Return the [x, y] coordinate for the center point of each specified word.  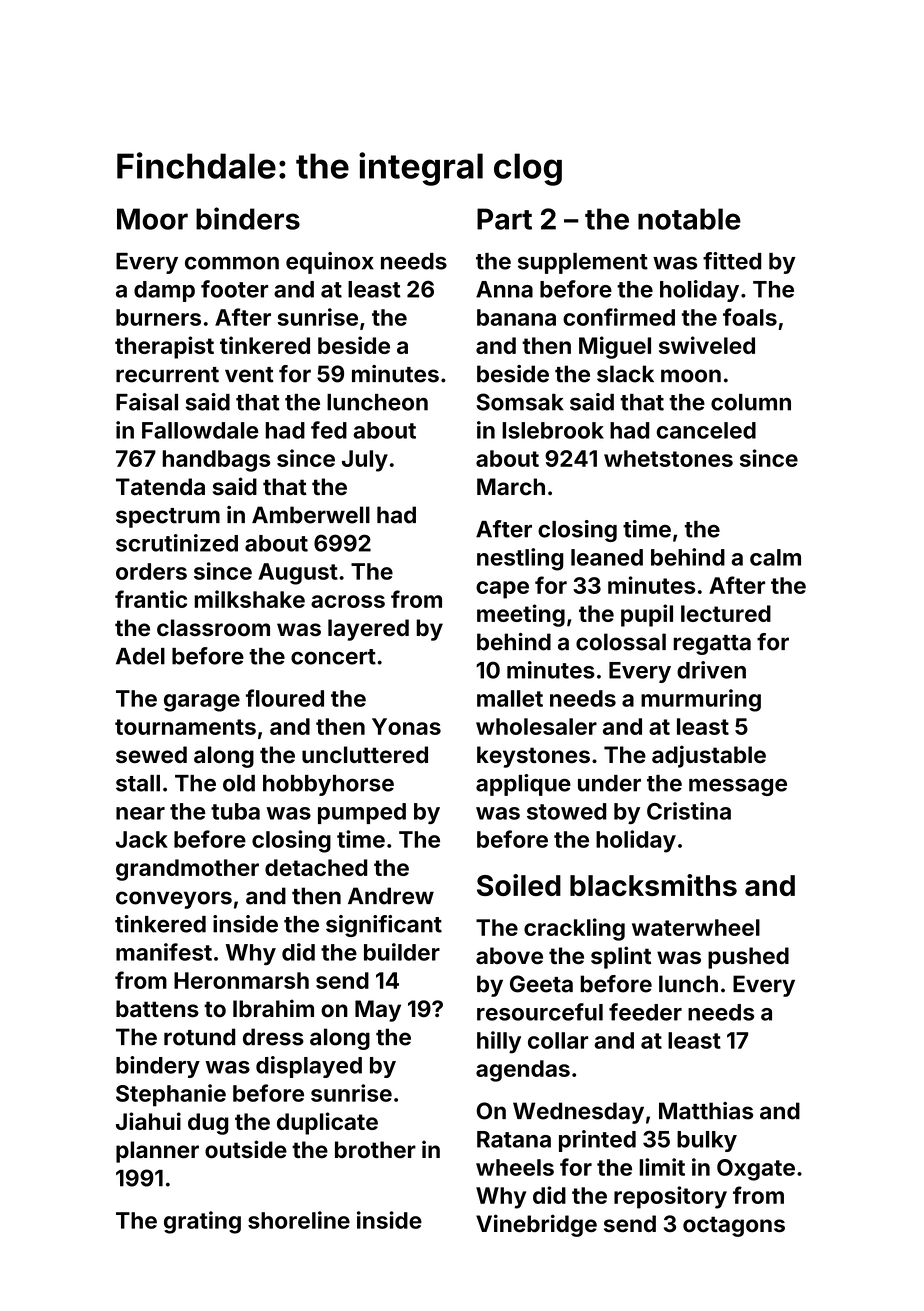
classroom [213, 628]
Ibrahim [273, 1008]
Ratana [514, 1139]
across [348, 601]
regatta [712, 645]
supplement [583, 263]
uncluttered [365, 755]
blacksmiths [653, 885]
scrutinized [177, 543]
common [232, 263]
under [609, 783]
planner [157, 1152]
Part [504, 219]
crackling [574, 929]
